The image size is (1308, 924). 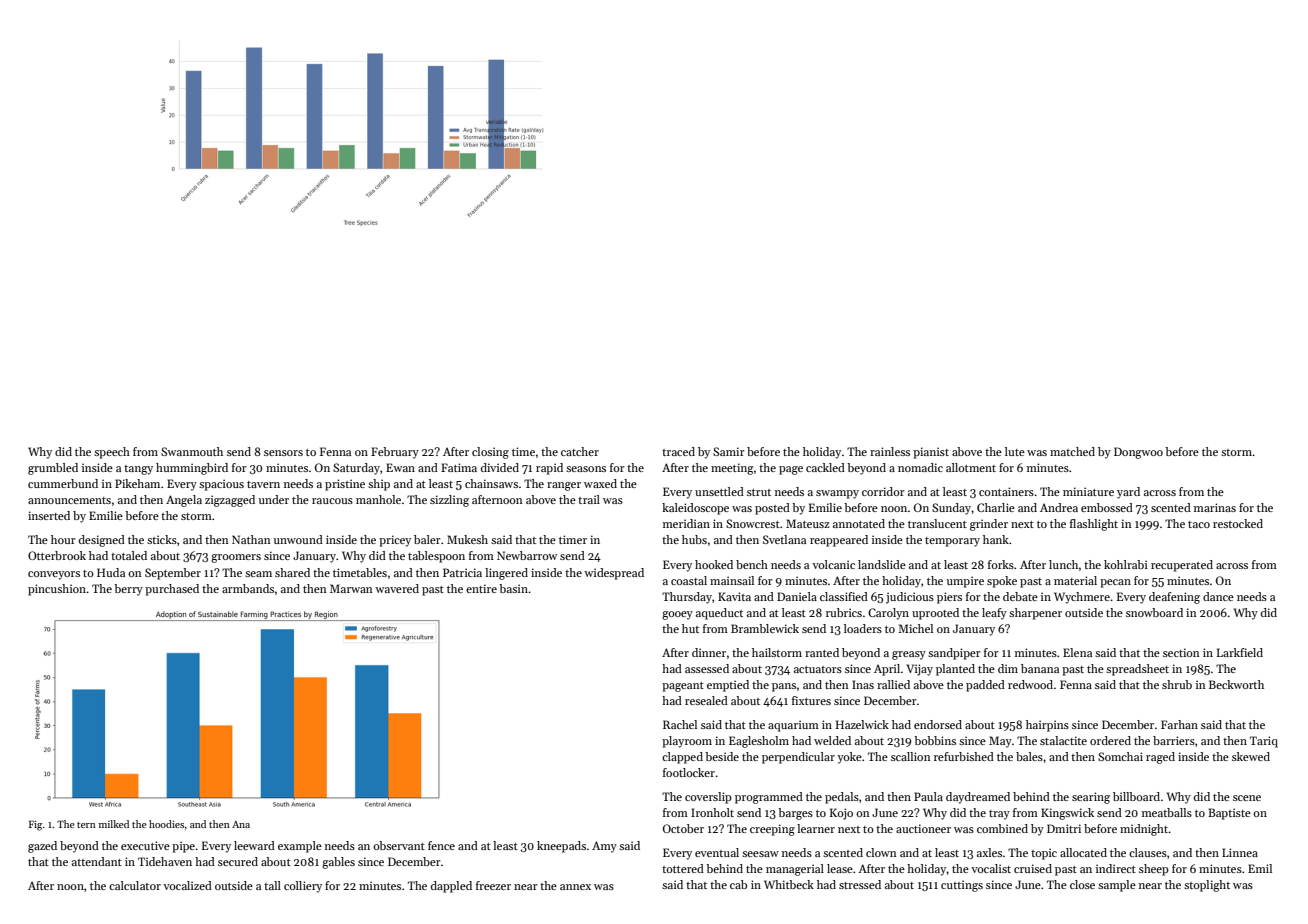 What do you see at coordinates (769, 798) in the document?
I see `programmed` at bounding box center [769, 798].
